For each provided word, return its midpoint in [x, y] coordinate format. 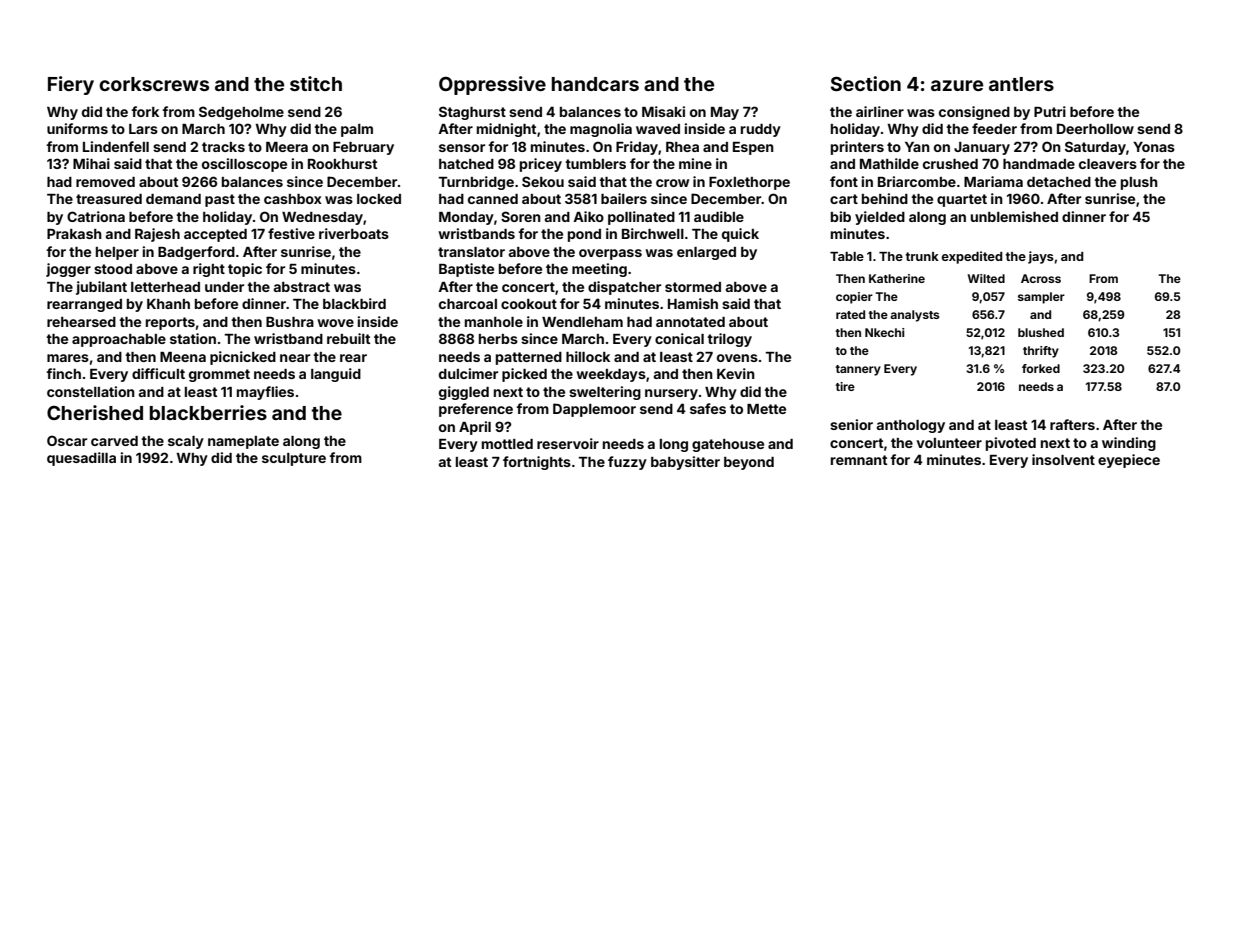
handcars [595, 84]
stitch [316, 83]
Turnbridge [476, 183]
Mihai [91, 163]
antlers [1021, 84]
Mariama [993, 181]
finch [63, 373]
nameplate [243, 442]
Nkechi [885, 332]
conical [679, 338]
